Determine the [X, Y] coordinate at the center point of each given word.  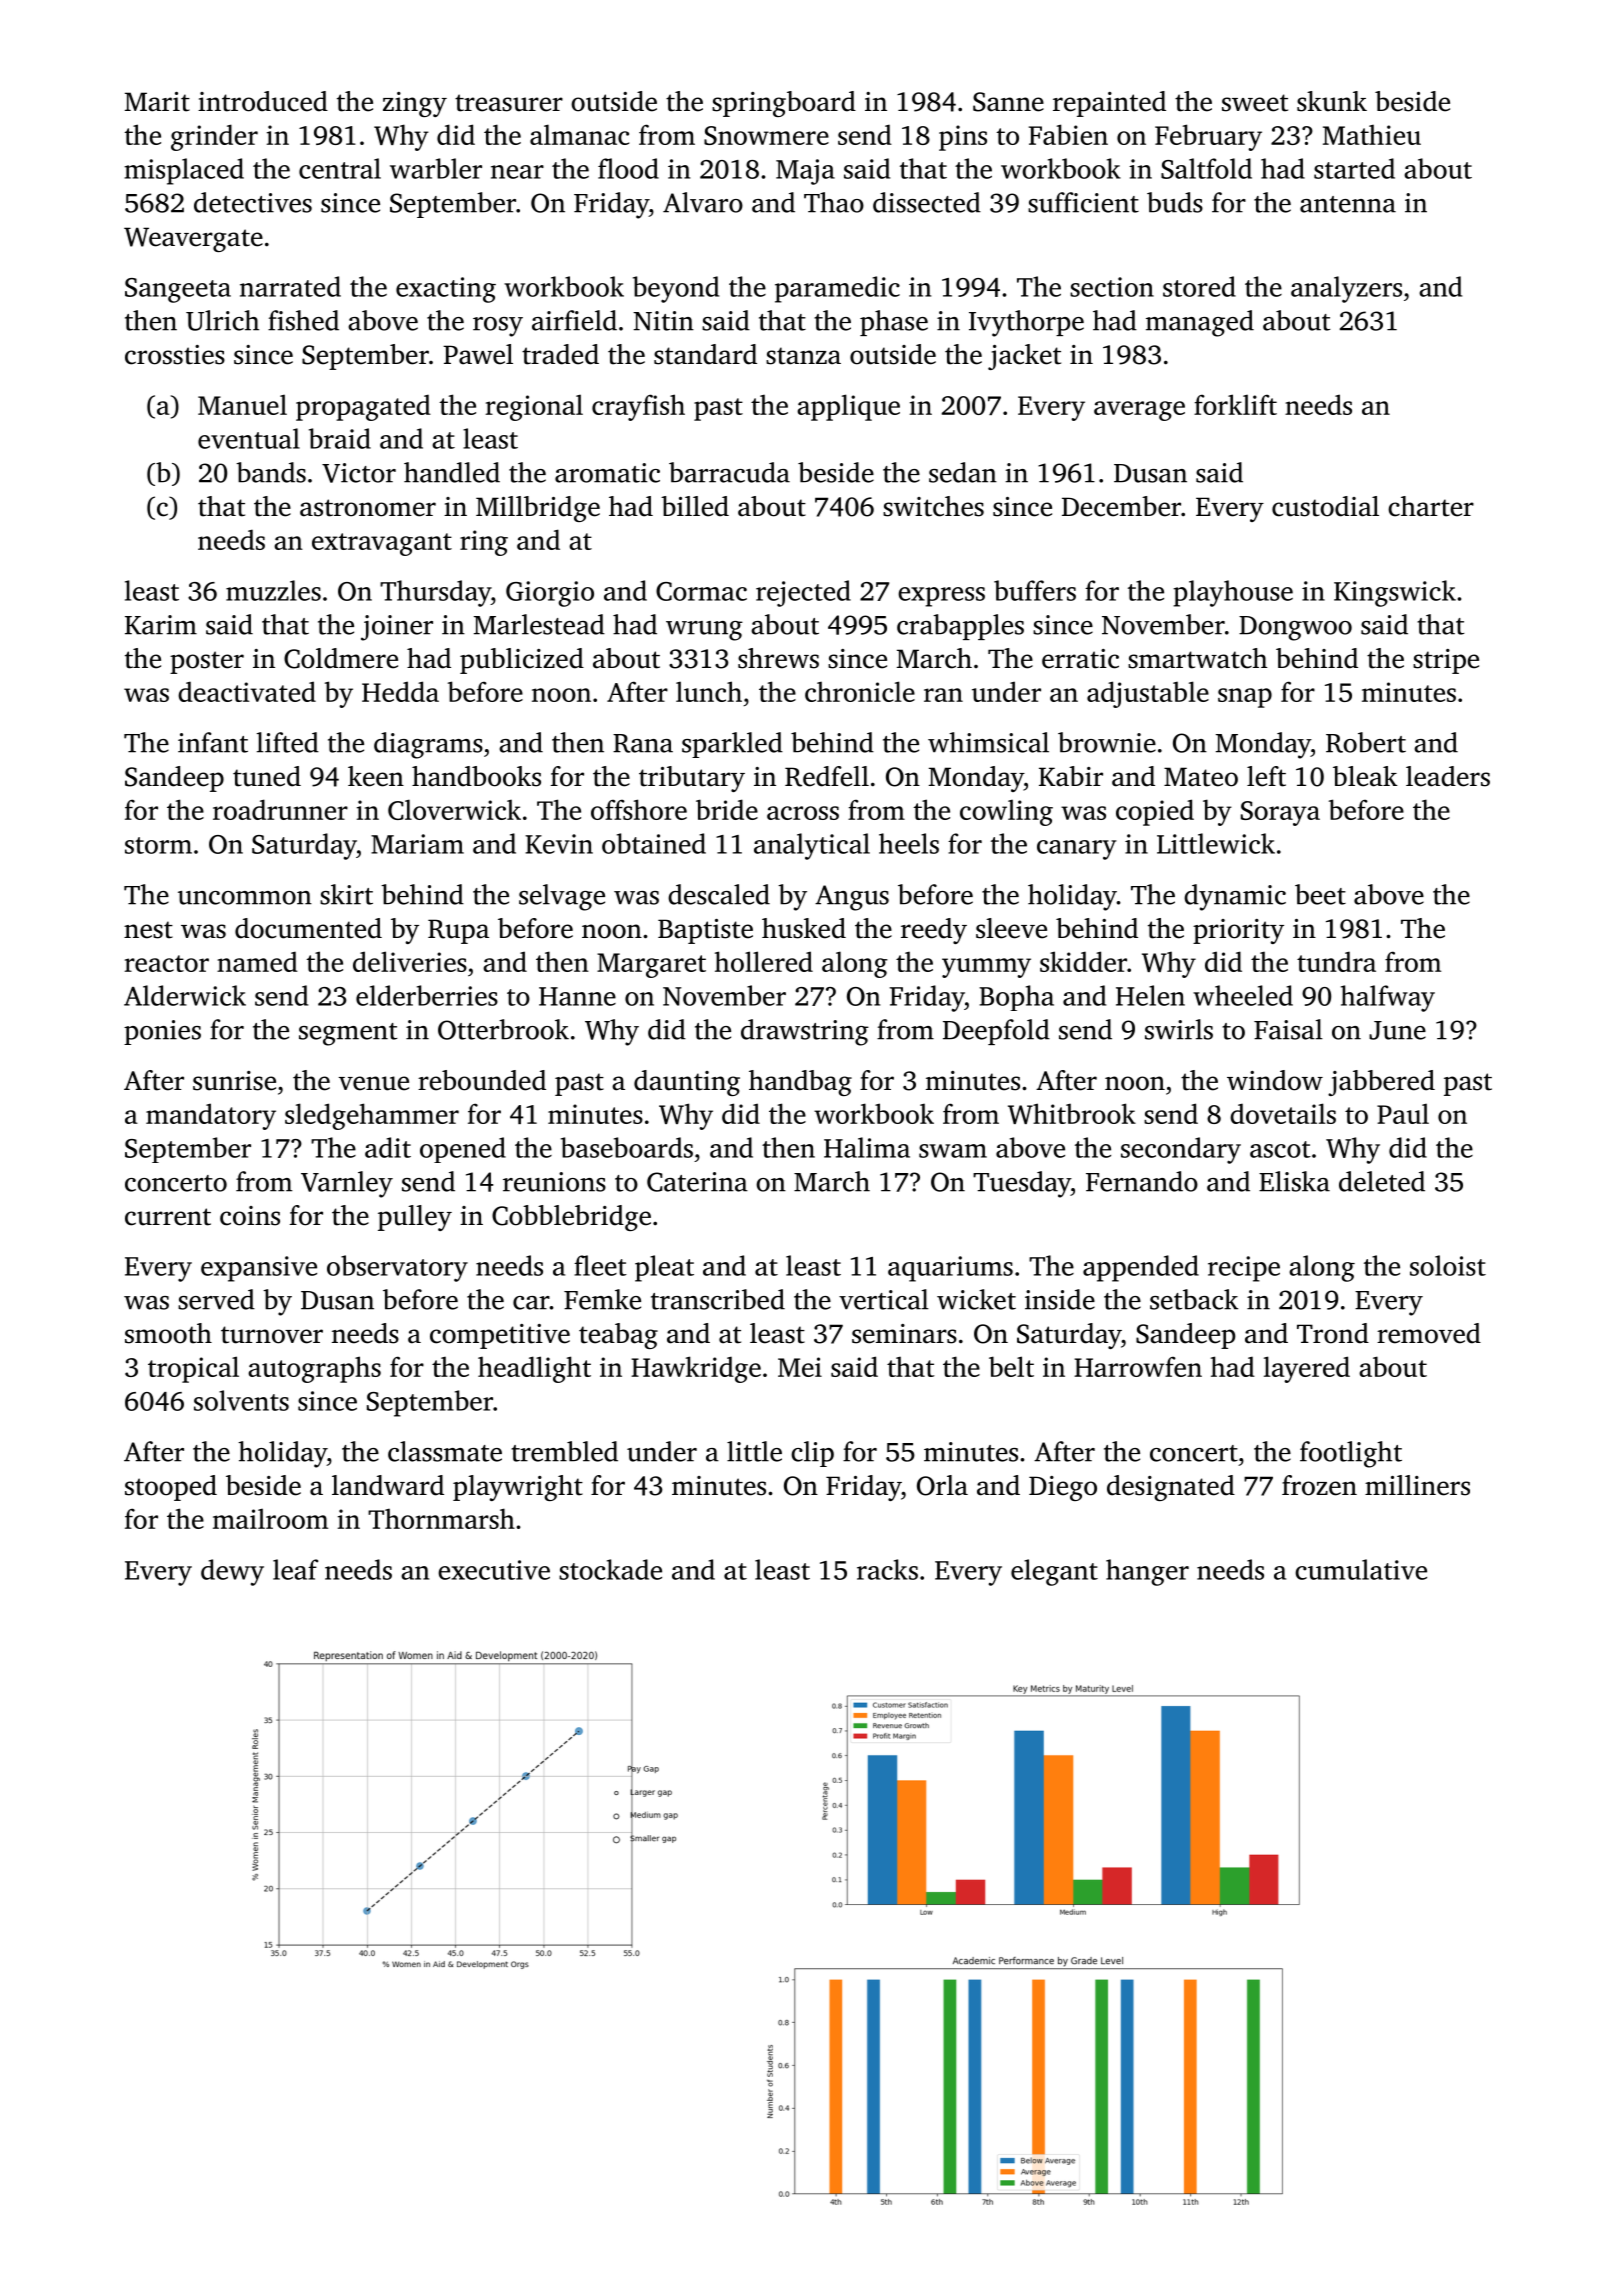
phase [894, 323]
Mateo [1201, 777]
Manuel [242, 405]
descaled [719, 894]
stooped [171, 1488]
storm [158, 845]
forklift [1235, 404]
